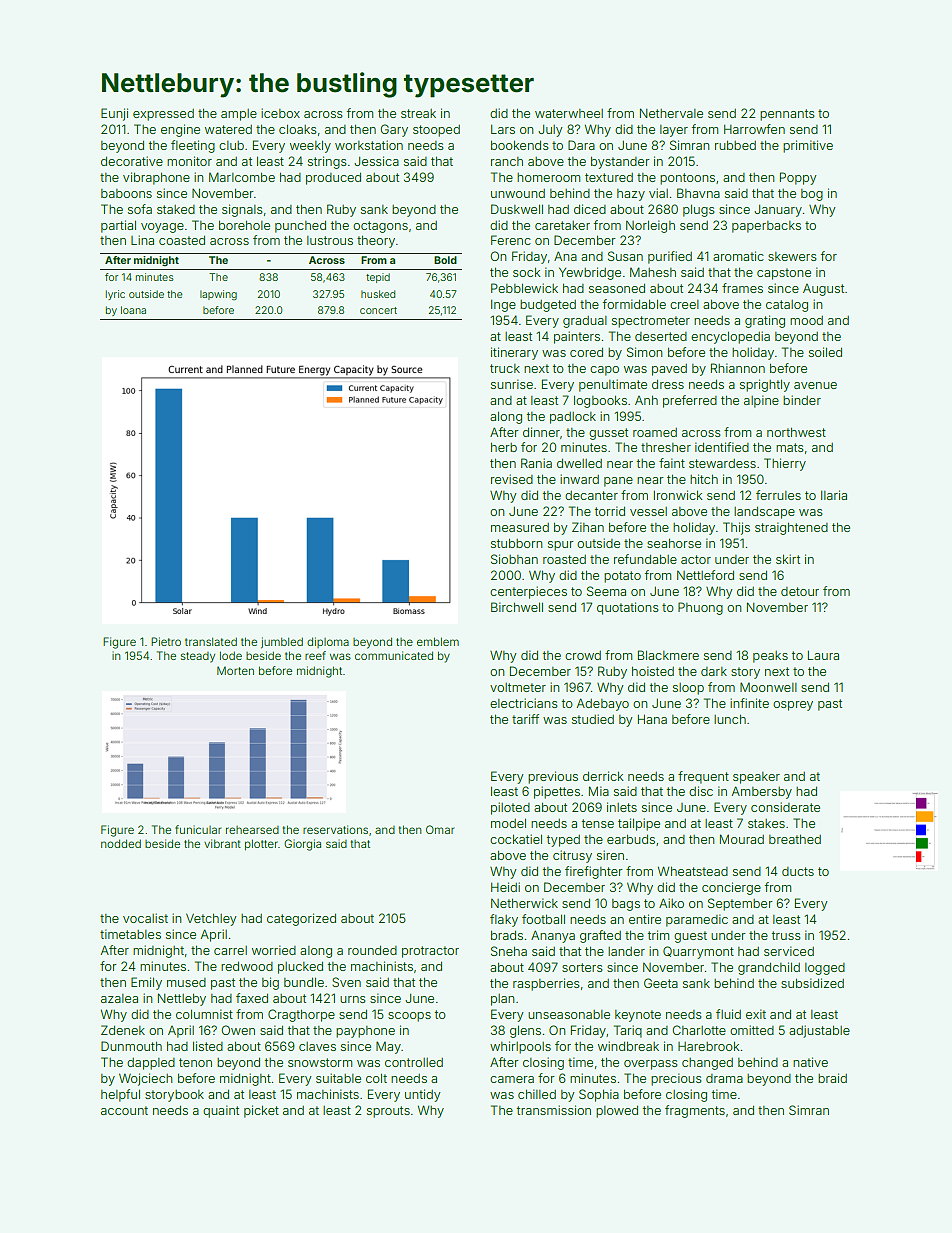  I want to click on pennants, so click(787, 115).
